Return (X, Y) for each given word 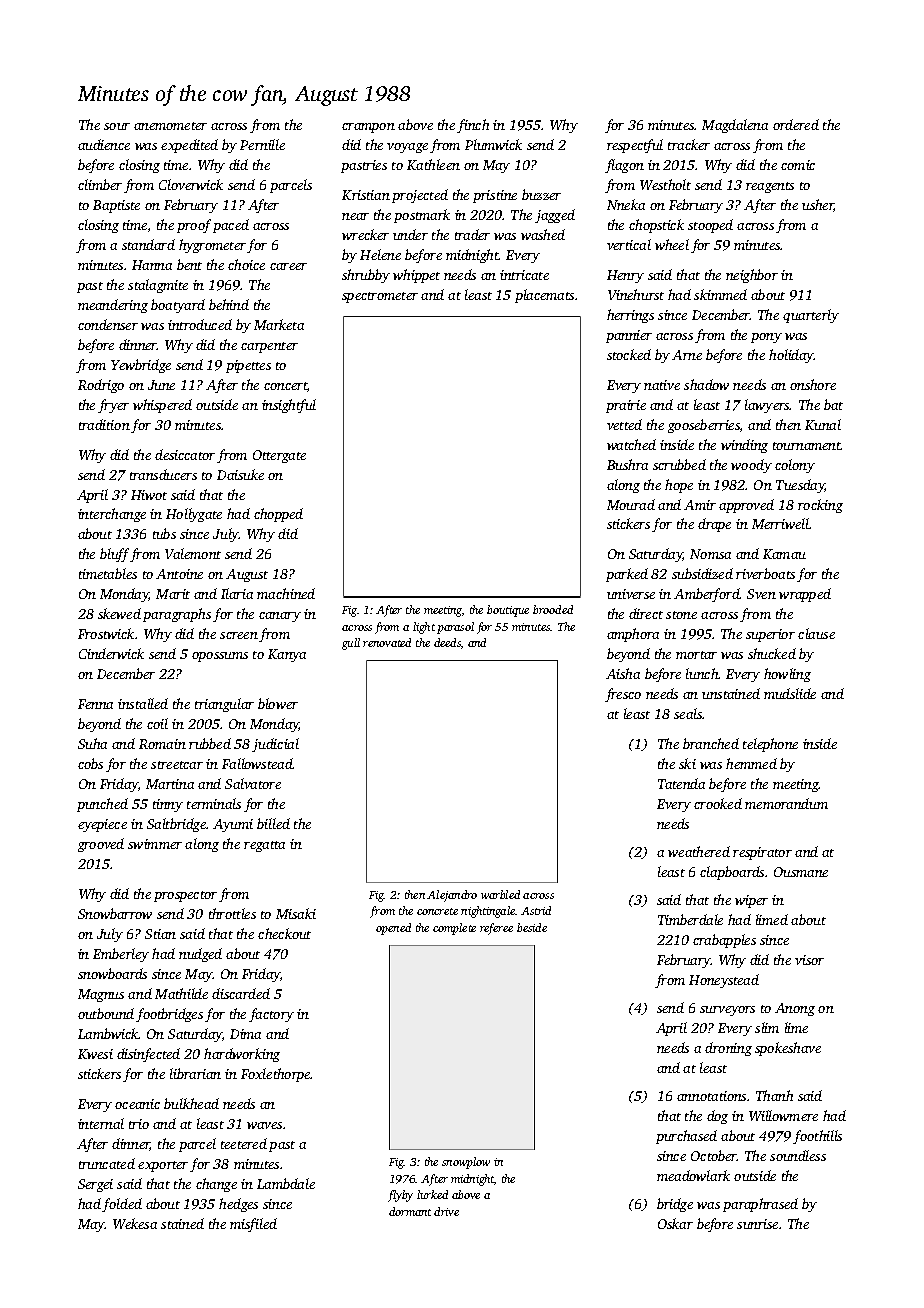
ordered (796, 124)
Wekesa (135, 1223)
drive (446, 1211)
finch (473, 126)
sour (117, 126)
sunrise (757, 1224)
